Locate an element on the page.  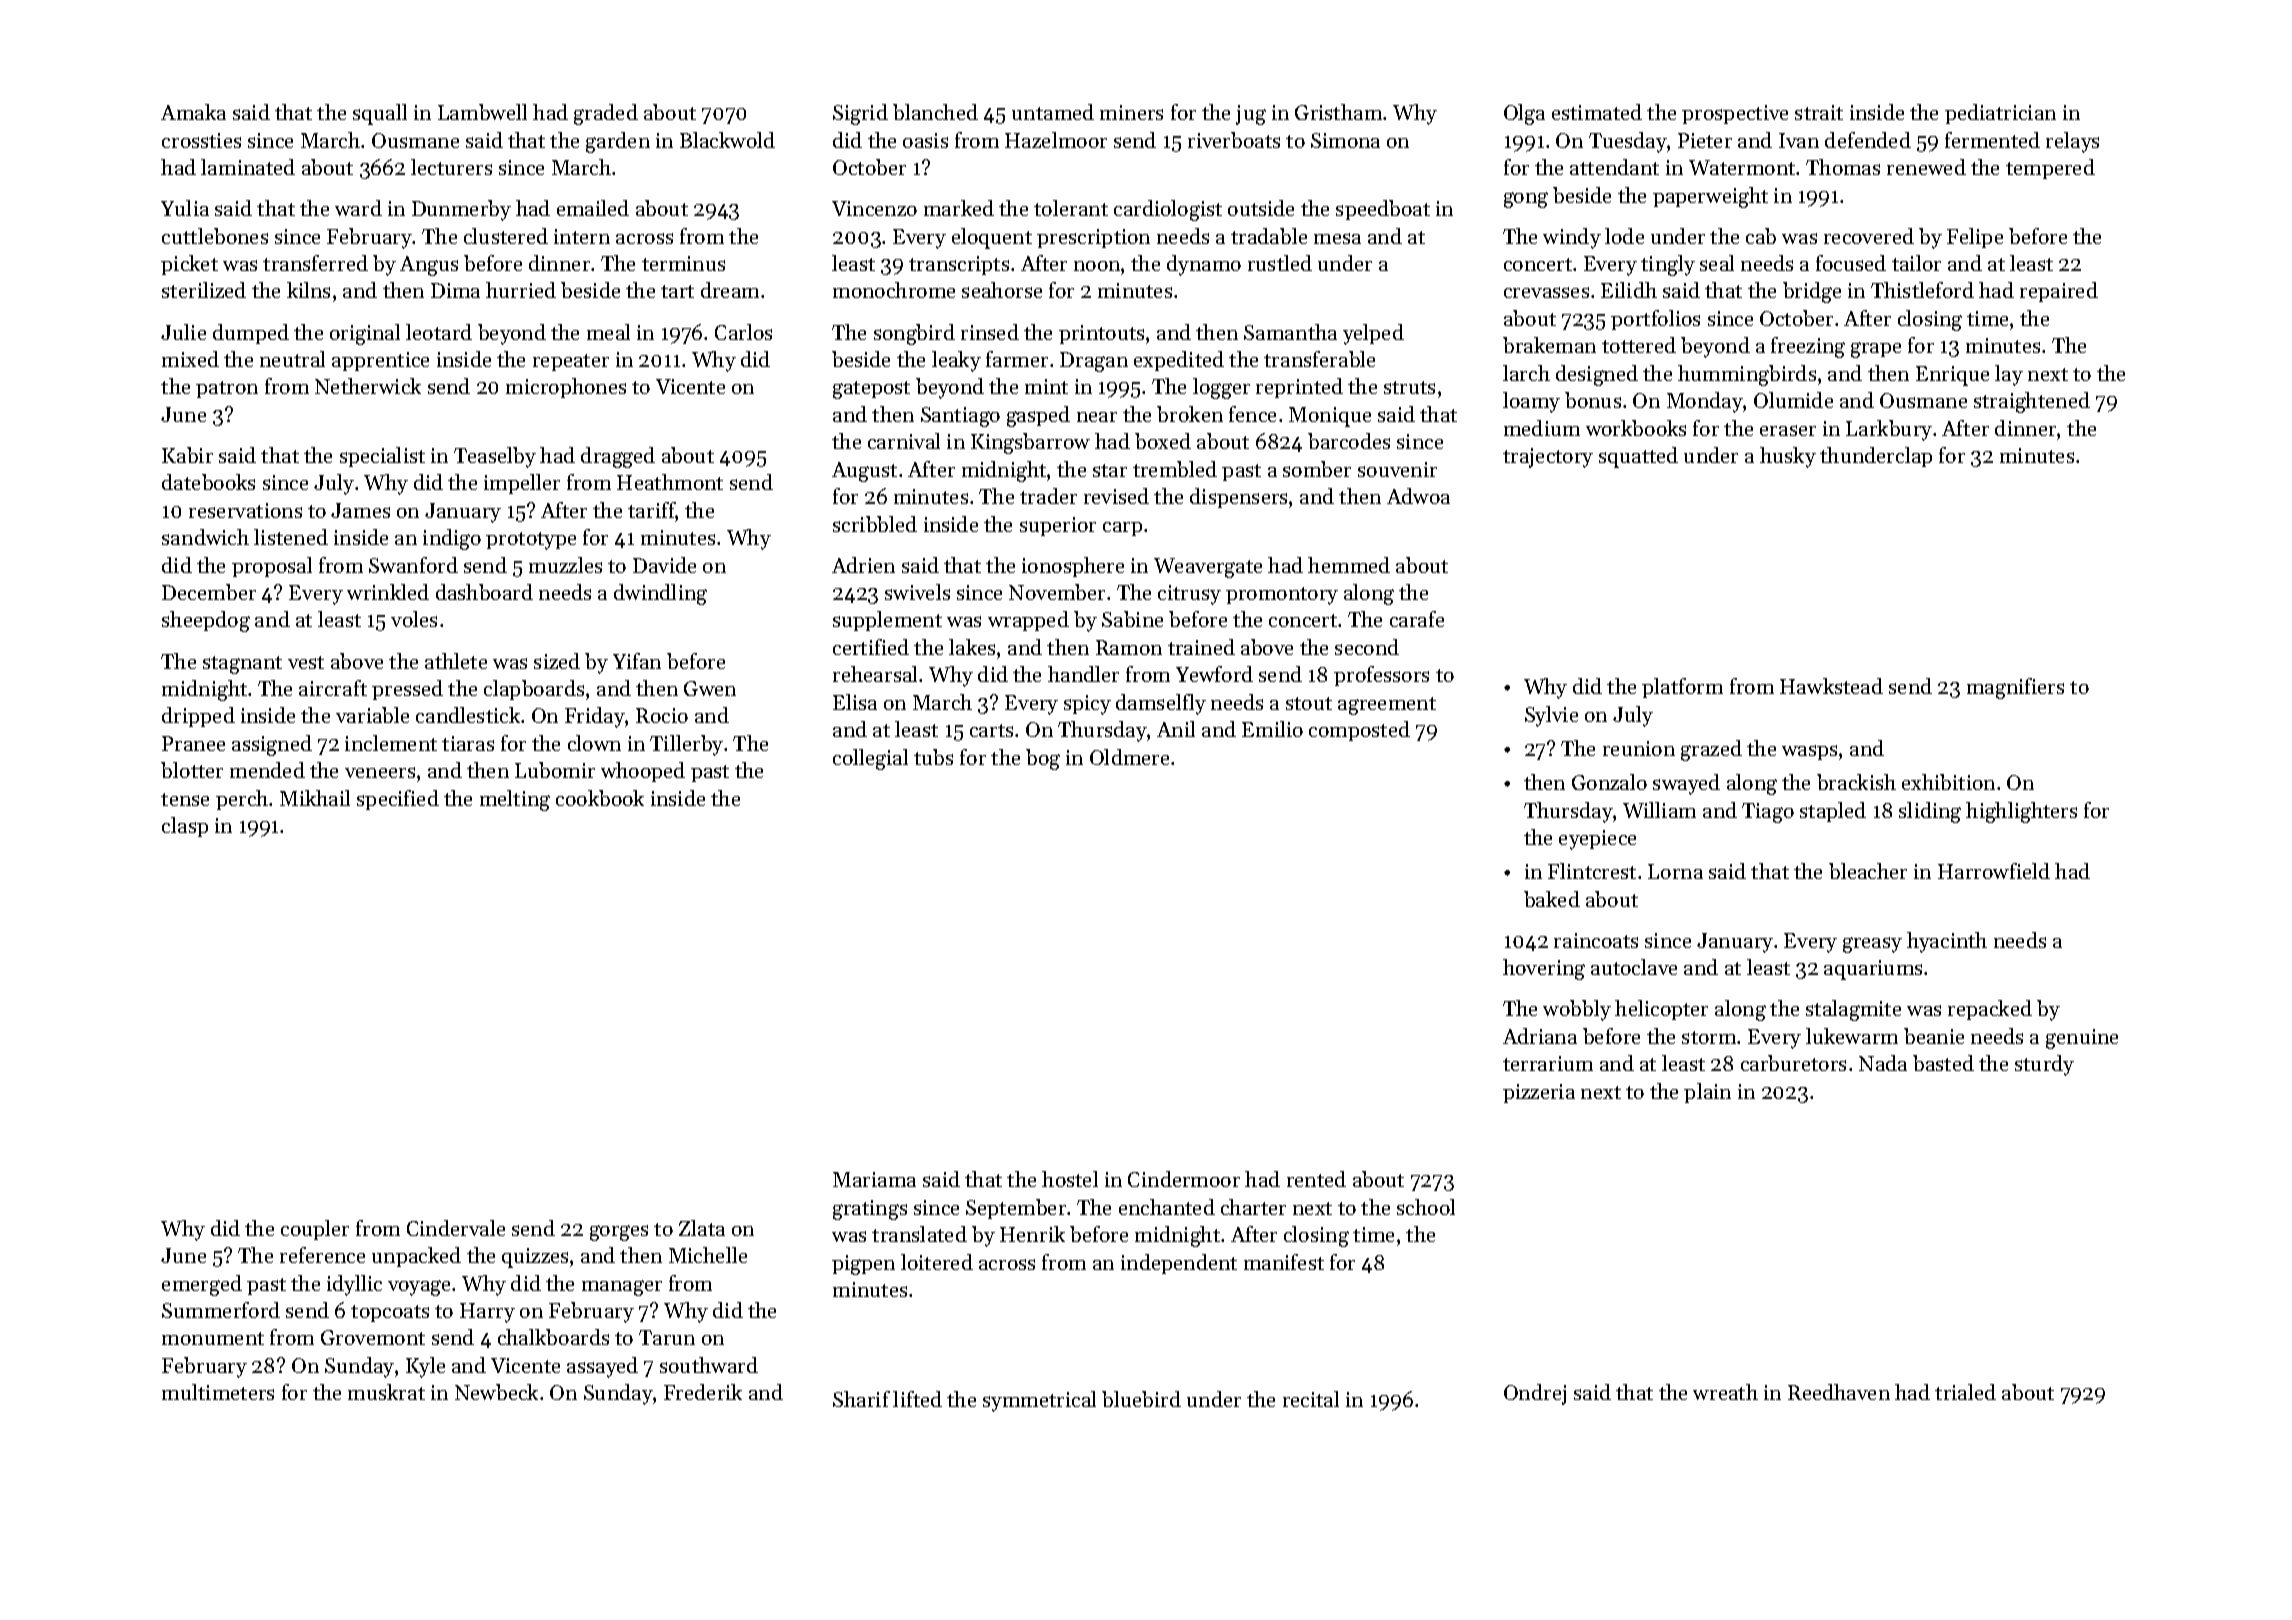
coupler is located at coordinates (315, 1230).
